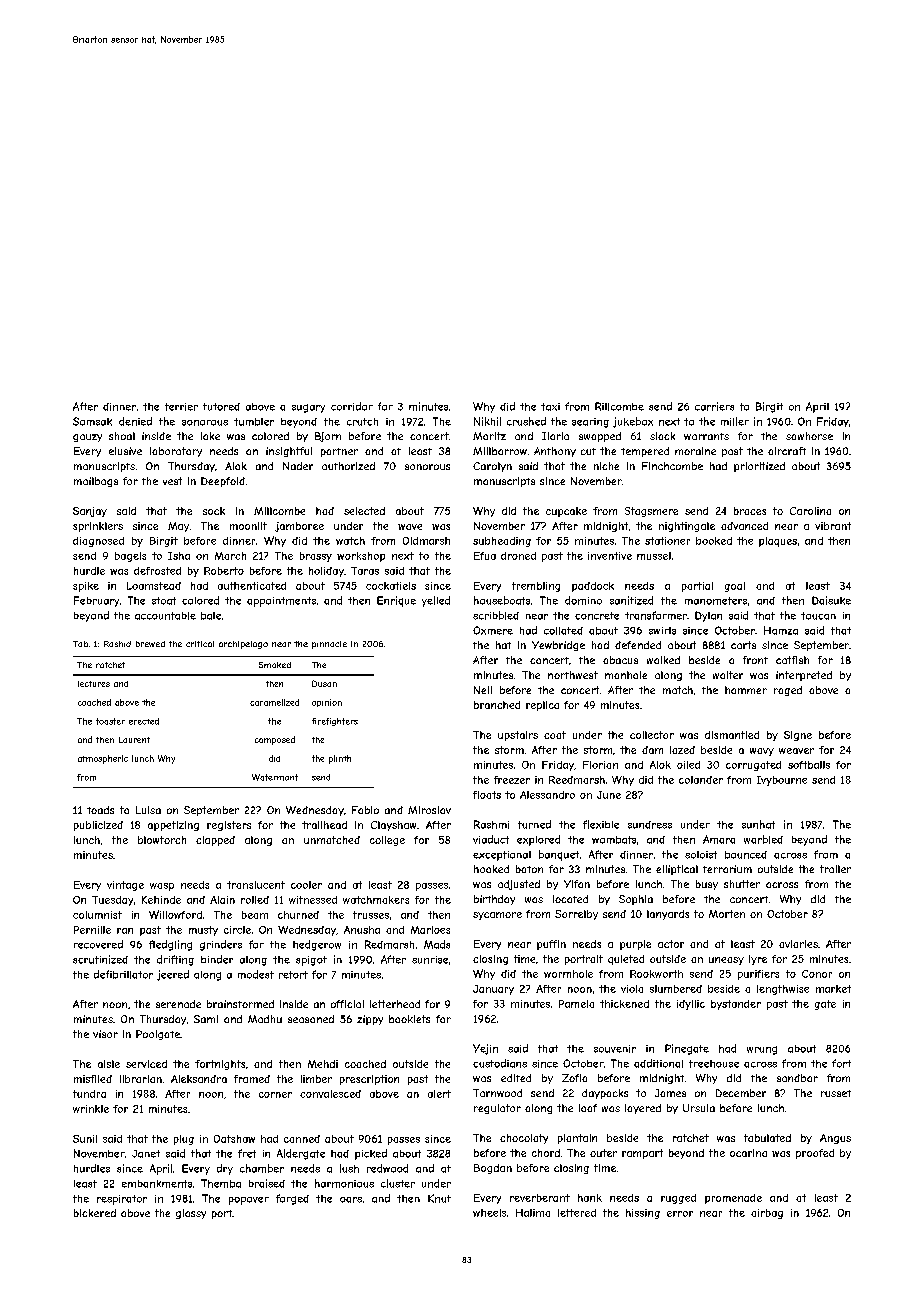  Describe the element at coordinates (393, 826) in the screenshot. I see `Clayshaw` at that location.
